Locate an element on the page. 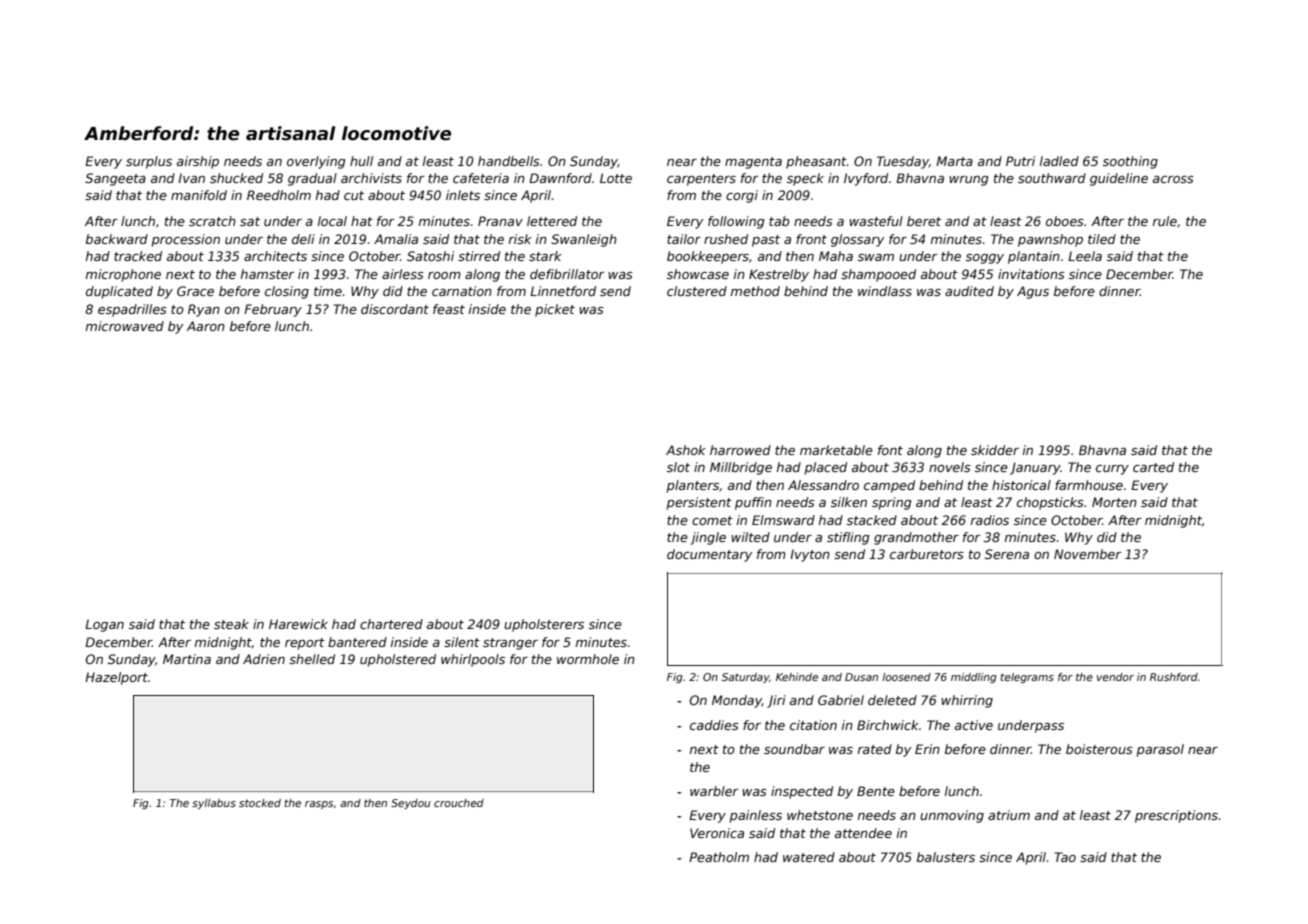 This image has height=924, width=1308. steak is located at coordinates (231, 624).
